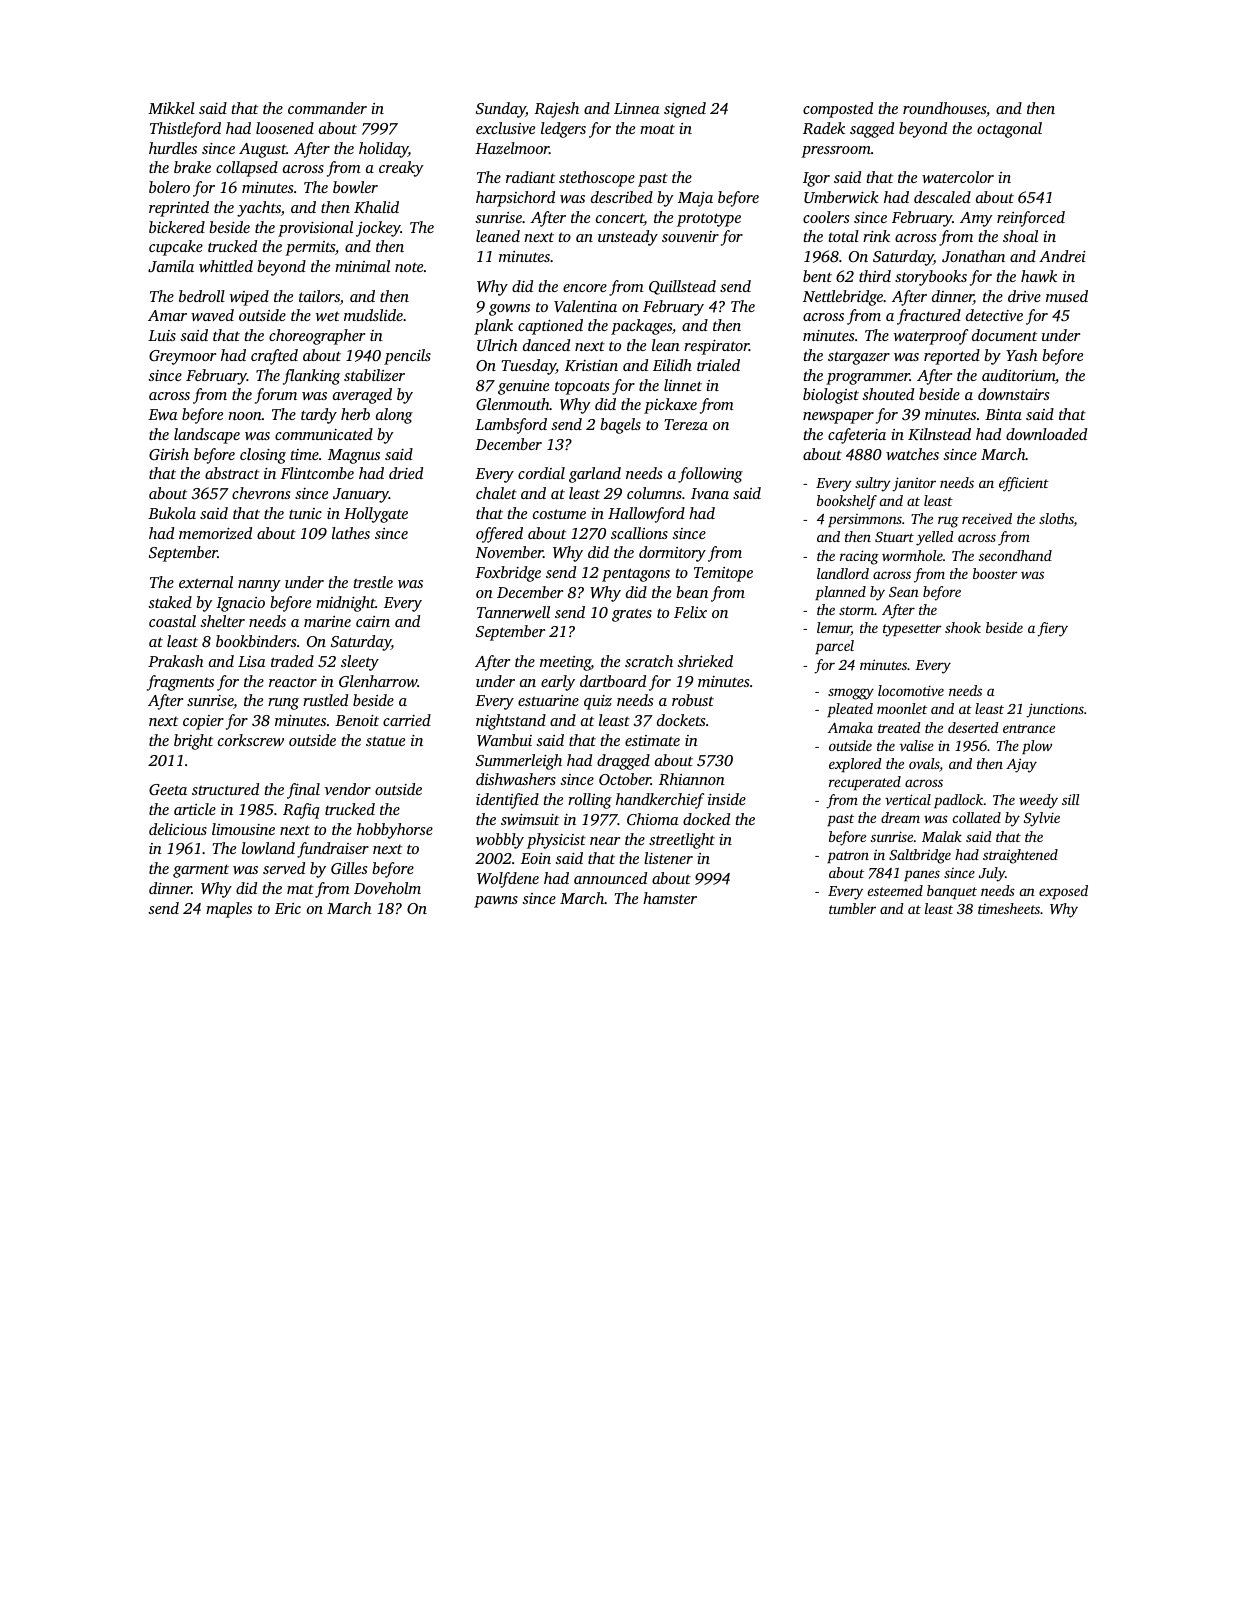 Image resolution: width=1238 pixels, height=1602 pixels. What do you see at coordinates (710, 475) in the document?
I see `following` at bounding box center [710, 475].
